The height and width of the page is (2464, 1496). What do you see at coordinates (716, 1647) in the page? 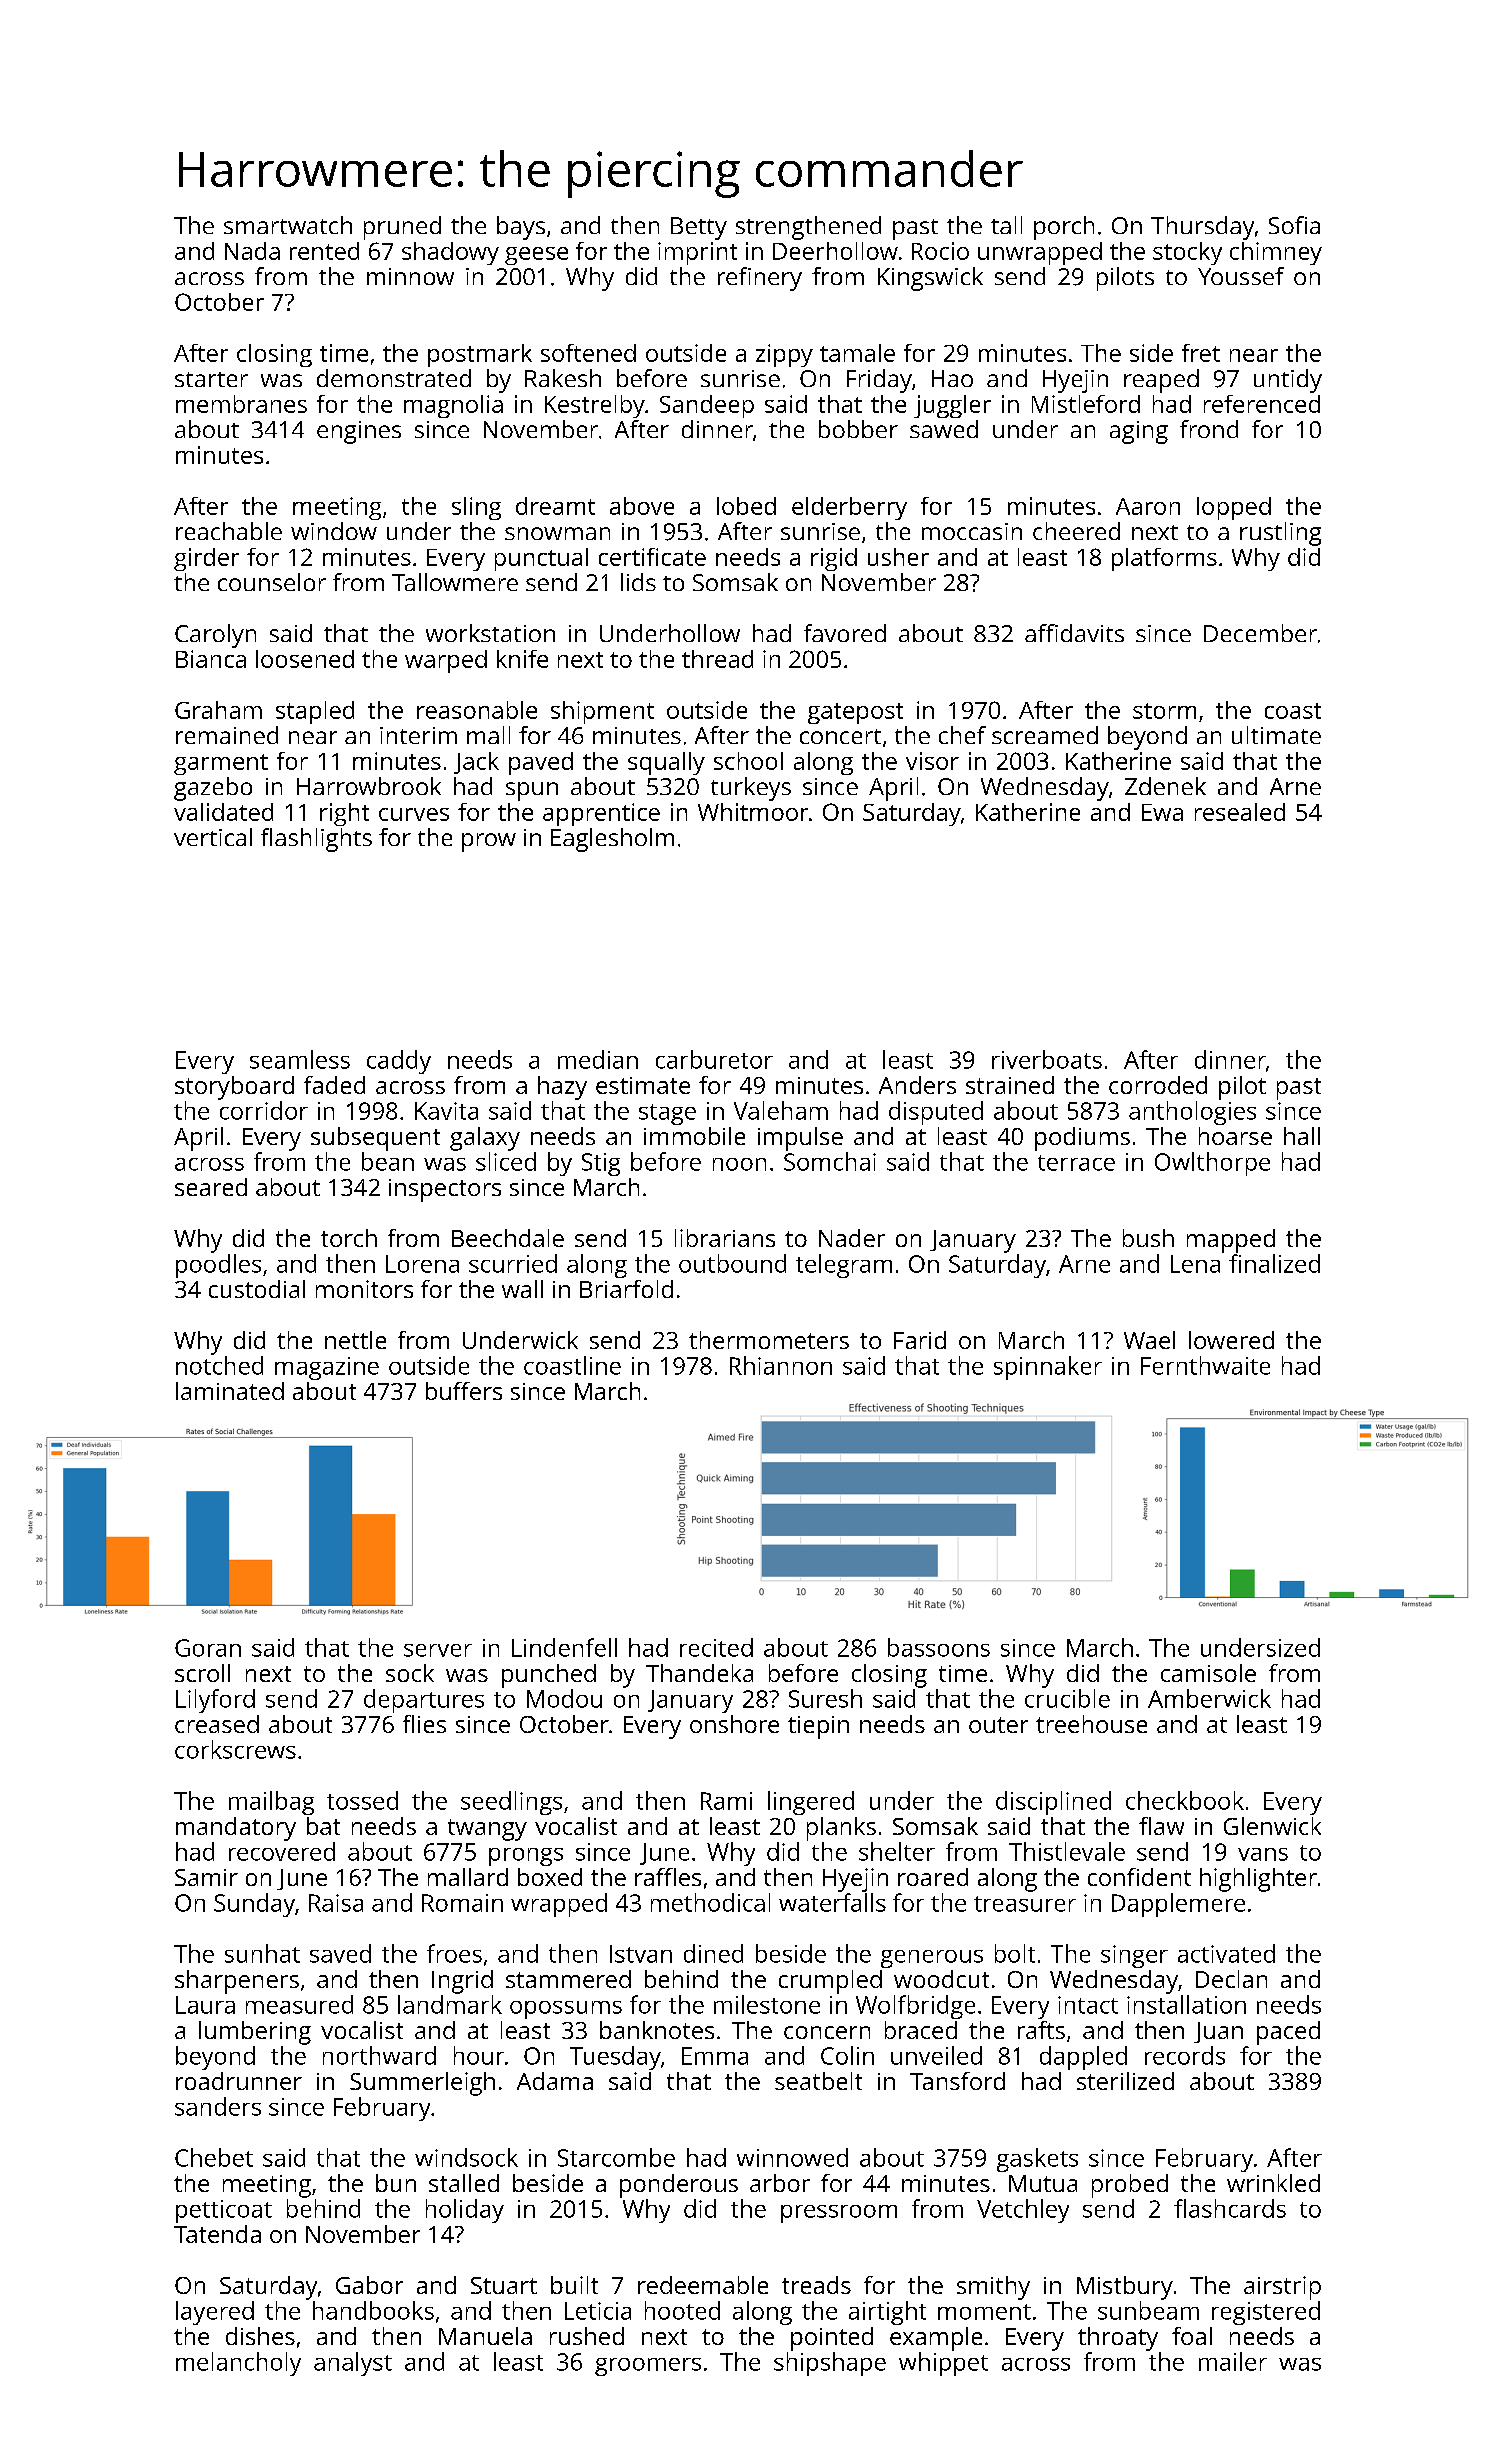
I see `recited` at bounding box center [716, 1647].
